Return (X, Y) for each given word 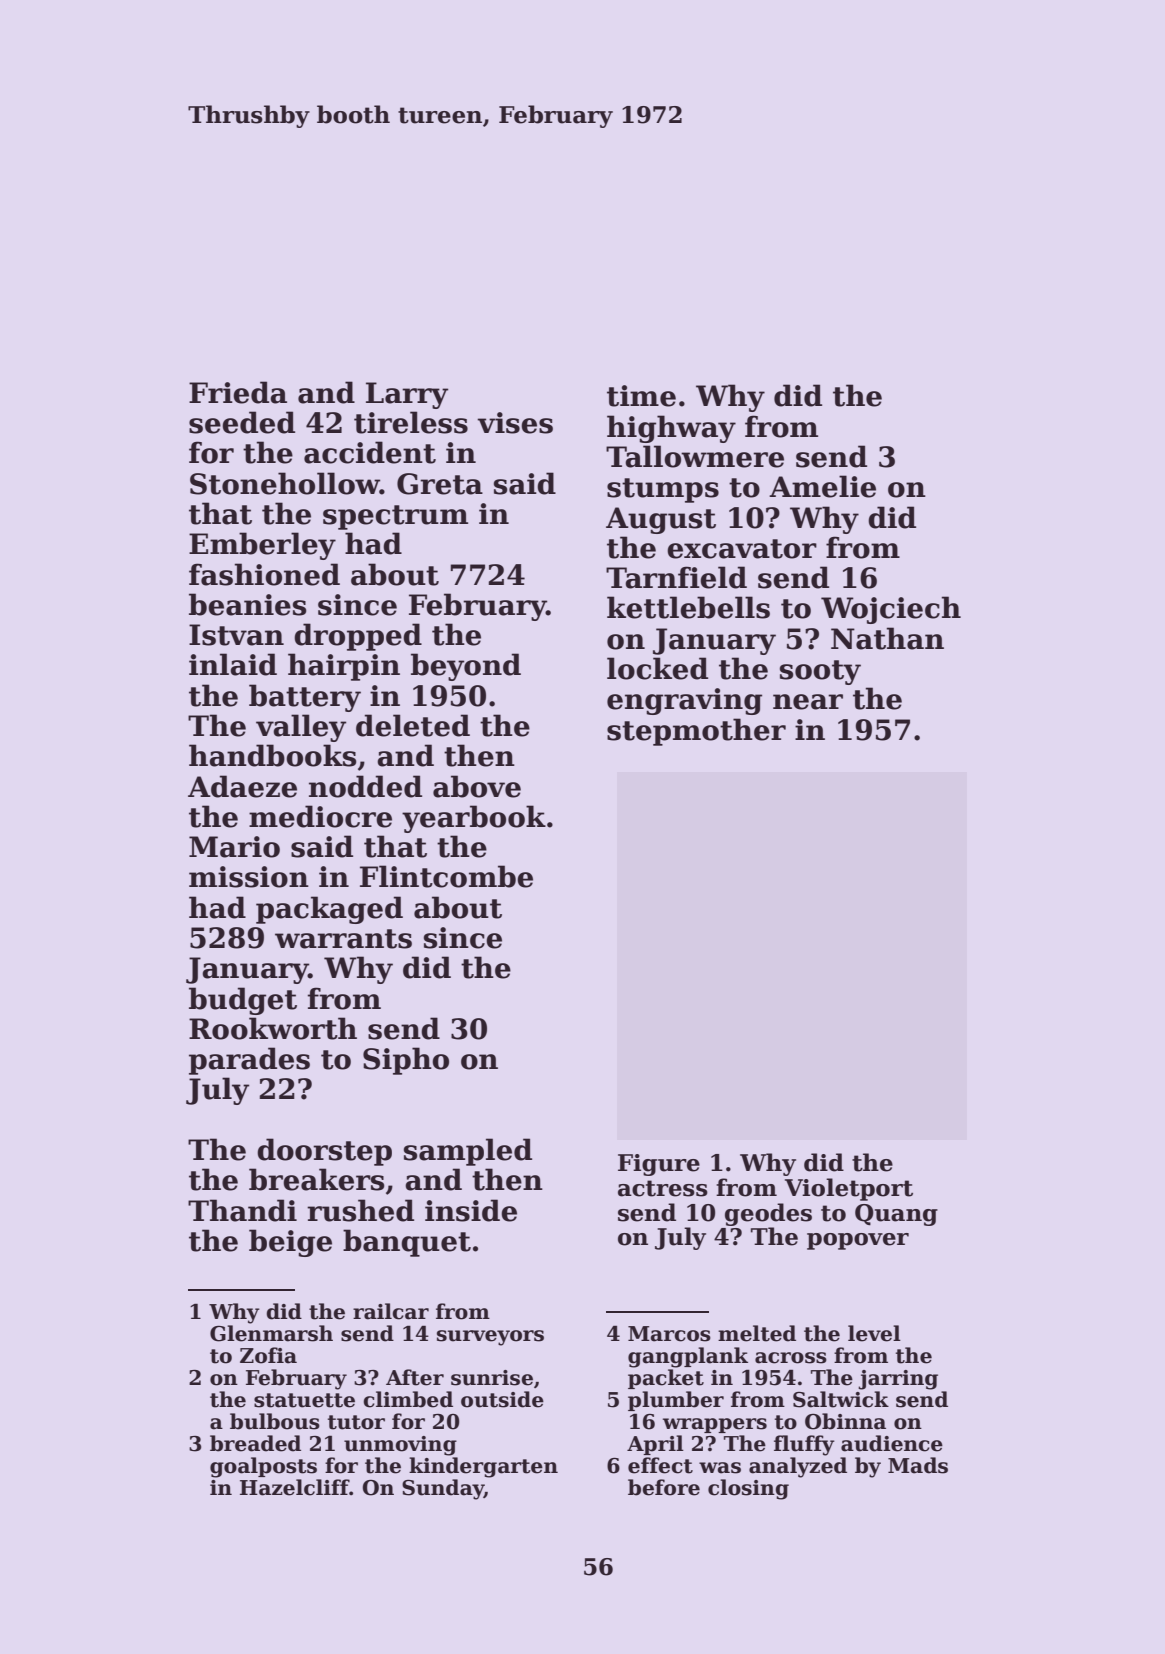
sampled (468, 1152)
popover (858, 1241)
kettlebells (688, 607)
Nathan (887, 638)
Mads (918, 1465)
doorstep (324, 1152)
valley (301, 728)
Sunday (443, 1489)
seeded (242, 422)
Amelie (822, 486)
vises (515, 423)
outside (502, 1399)
